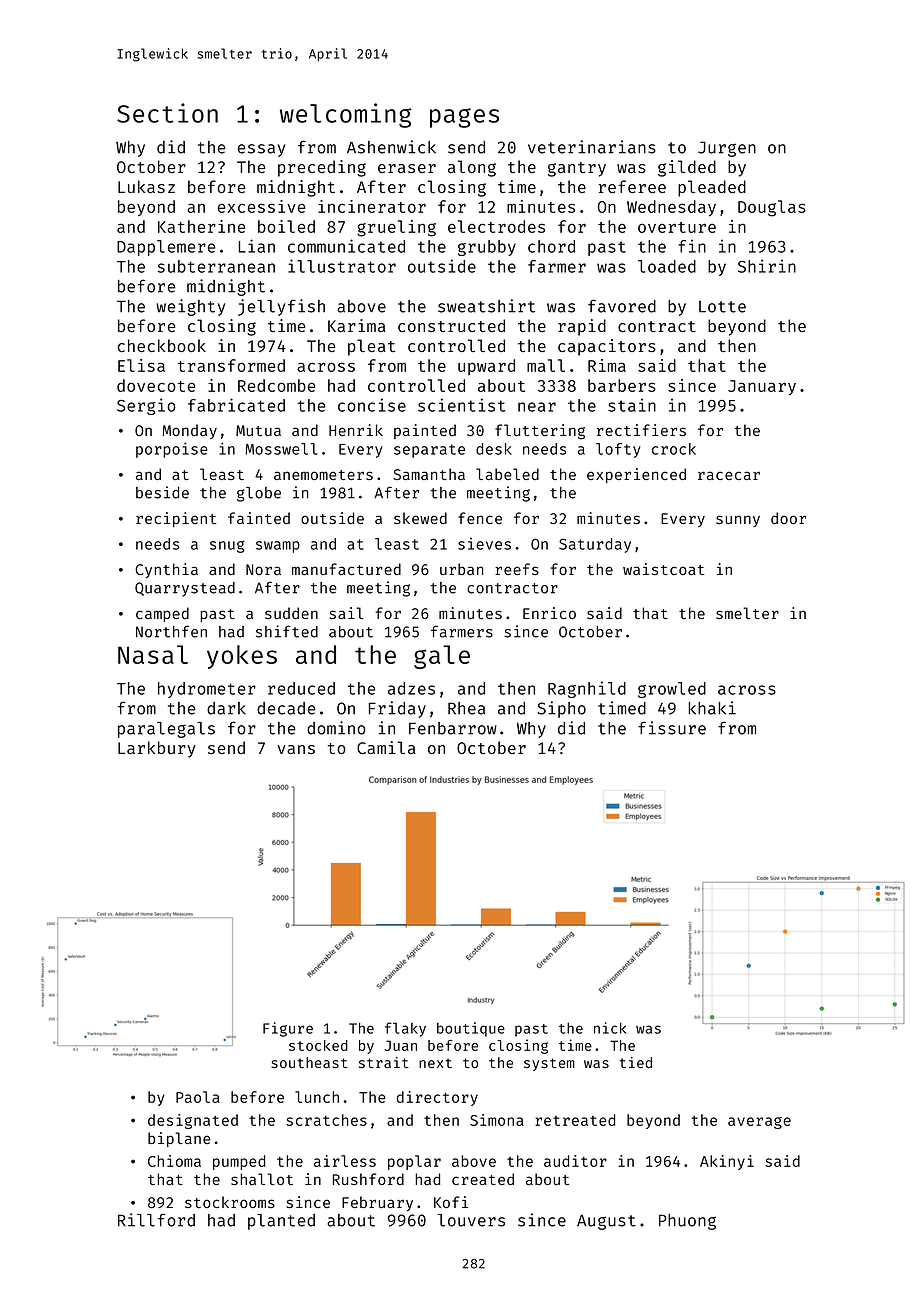  I want to click on Jurgen, so click(727, 149).
